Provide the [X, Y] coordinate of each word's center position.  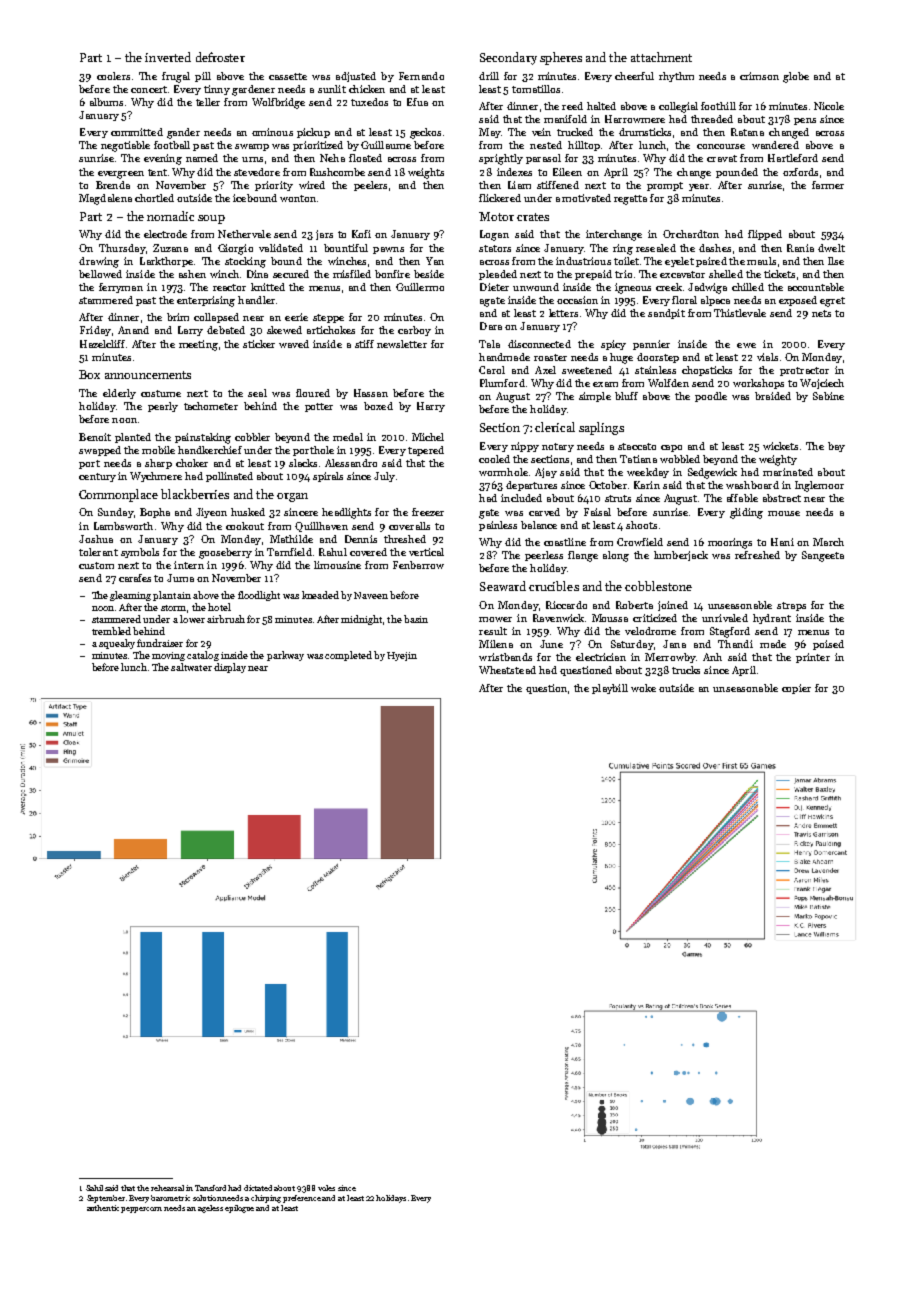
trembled [111, 631]
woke [643, 688]
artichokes [331, 330]
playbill [610, 689]
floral [684, 300]
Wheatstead [507, 670]
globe [796, 77]
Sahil [94, 1188]
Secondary [508, 58]
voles [326, 1188]
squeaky [117, 644]
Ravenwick [558, 618]
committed [137, 132]
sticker [259, 344]
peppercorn [141, 1210]
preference [302, 1199]
